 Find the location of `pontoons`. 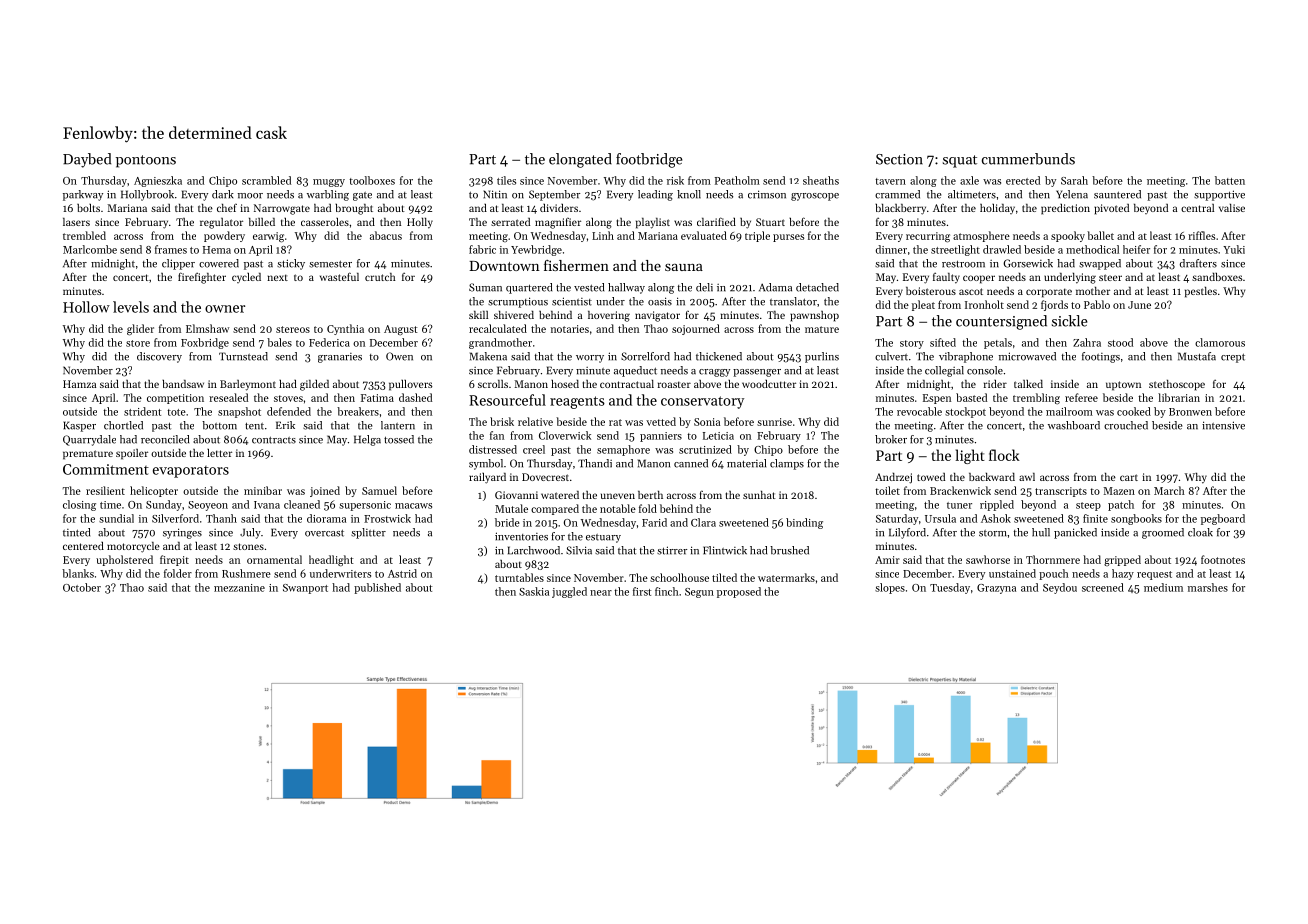

pontoons is located at coordinates (146, 161).
